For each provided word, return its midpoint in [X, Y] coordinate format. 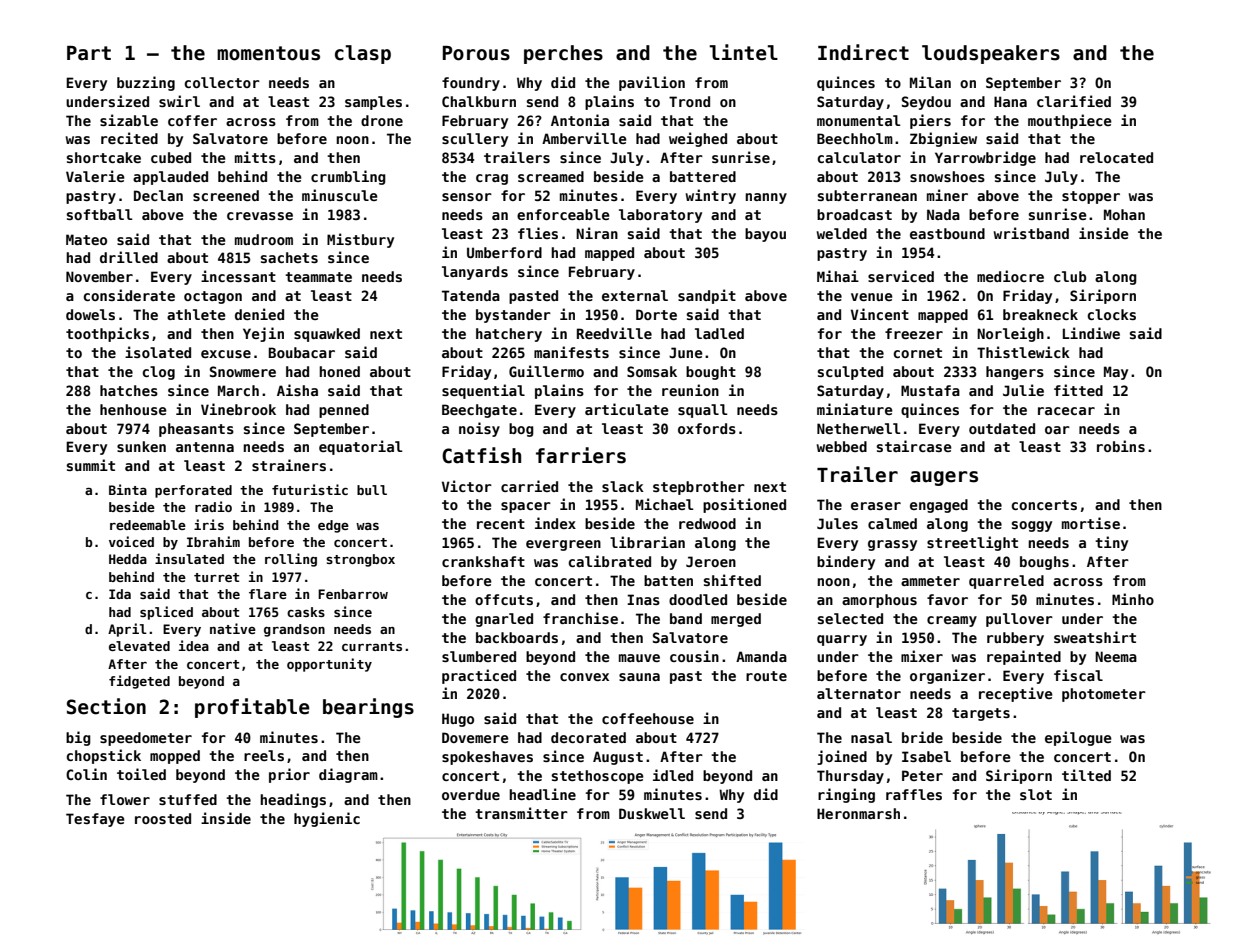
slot [1036, 794]
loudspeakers [991, 54]
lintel [743, 52]
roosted [163, 818]
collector [222, 82]
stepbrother [699, 488]
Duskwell [652, 813]
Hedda [128, 559]
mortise [1091, 523]
